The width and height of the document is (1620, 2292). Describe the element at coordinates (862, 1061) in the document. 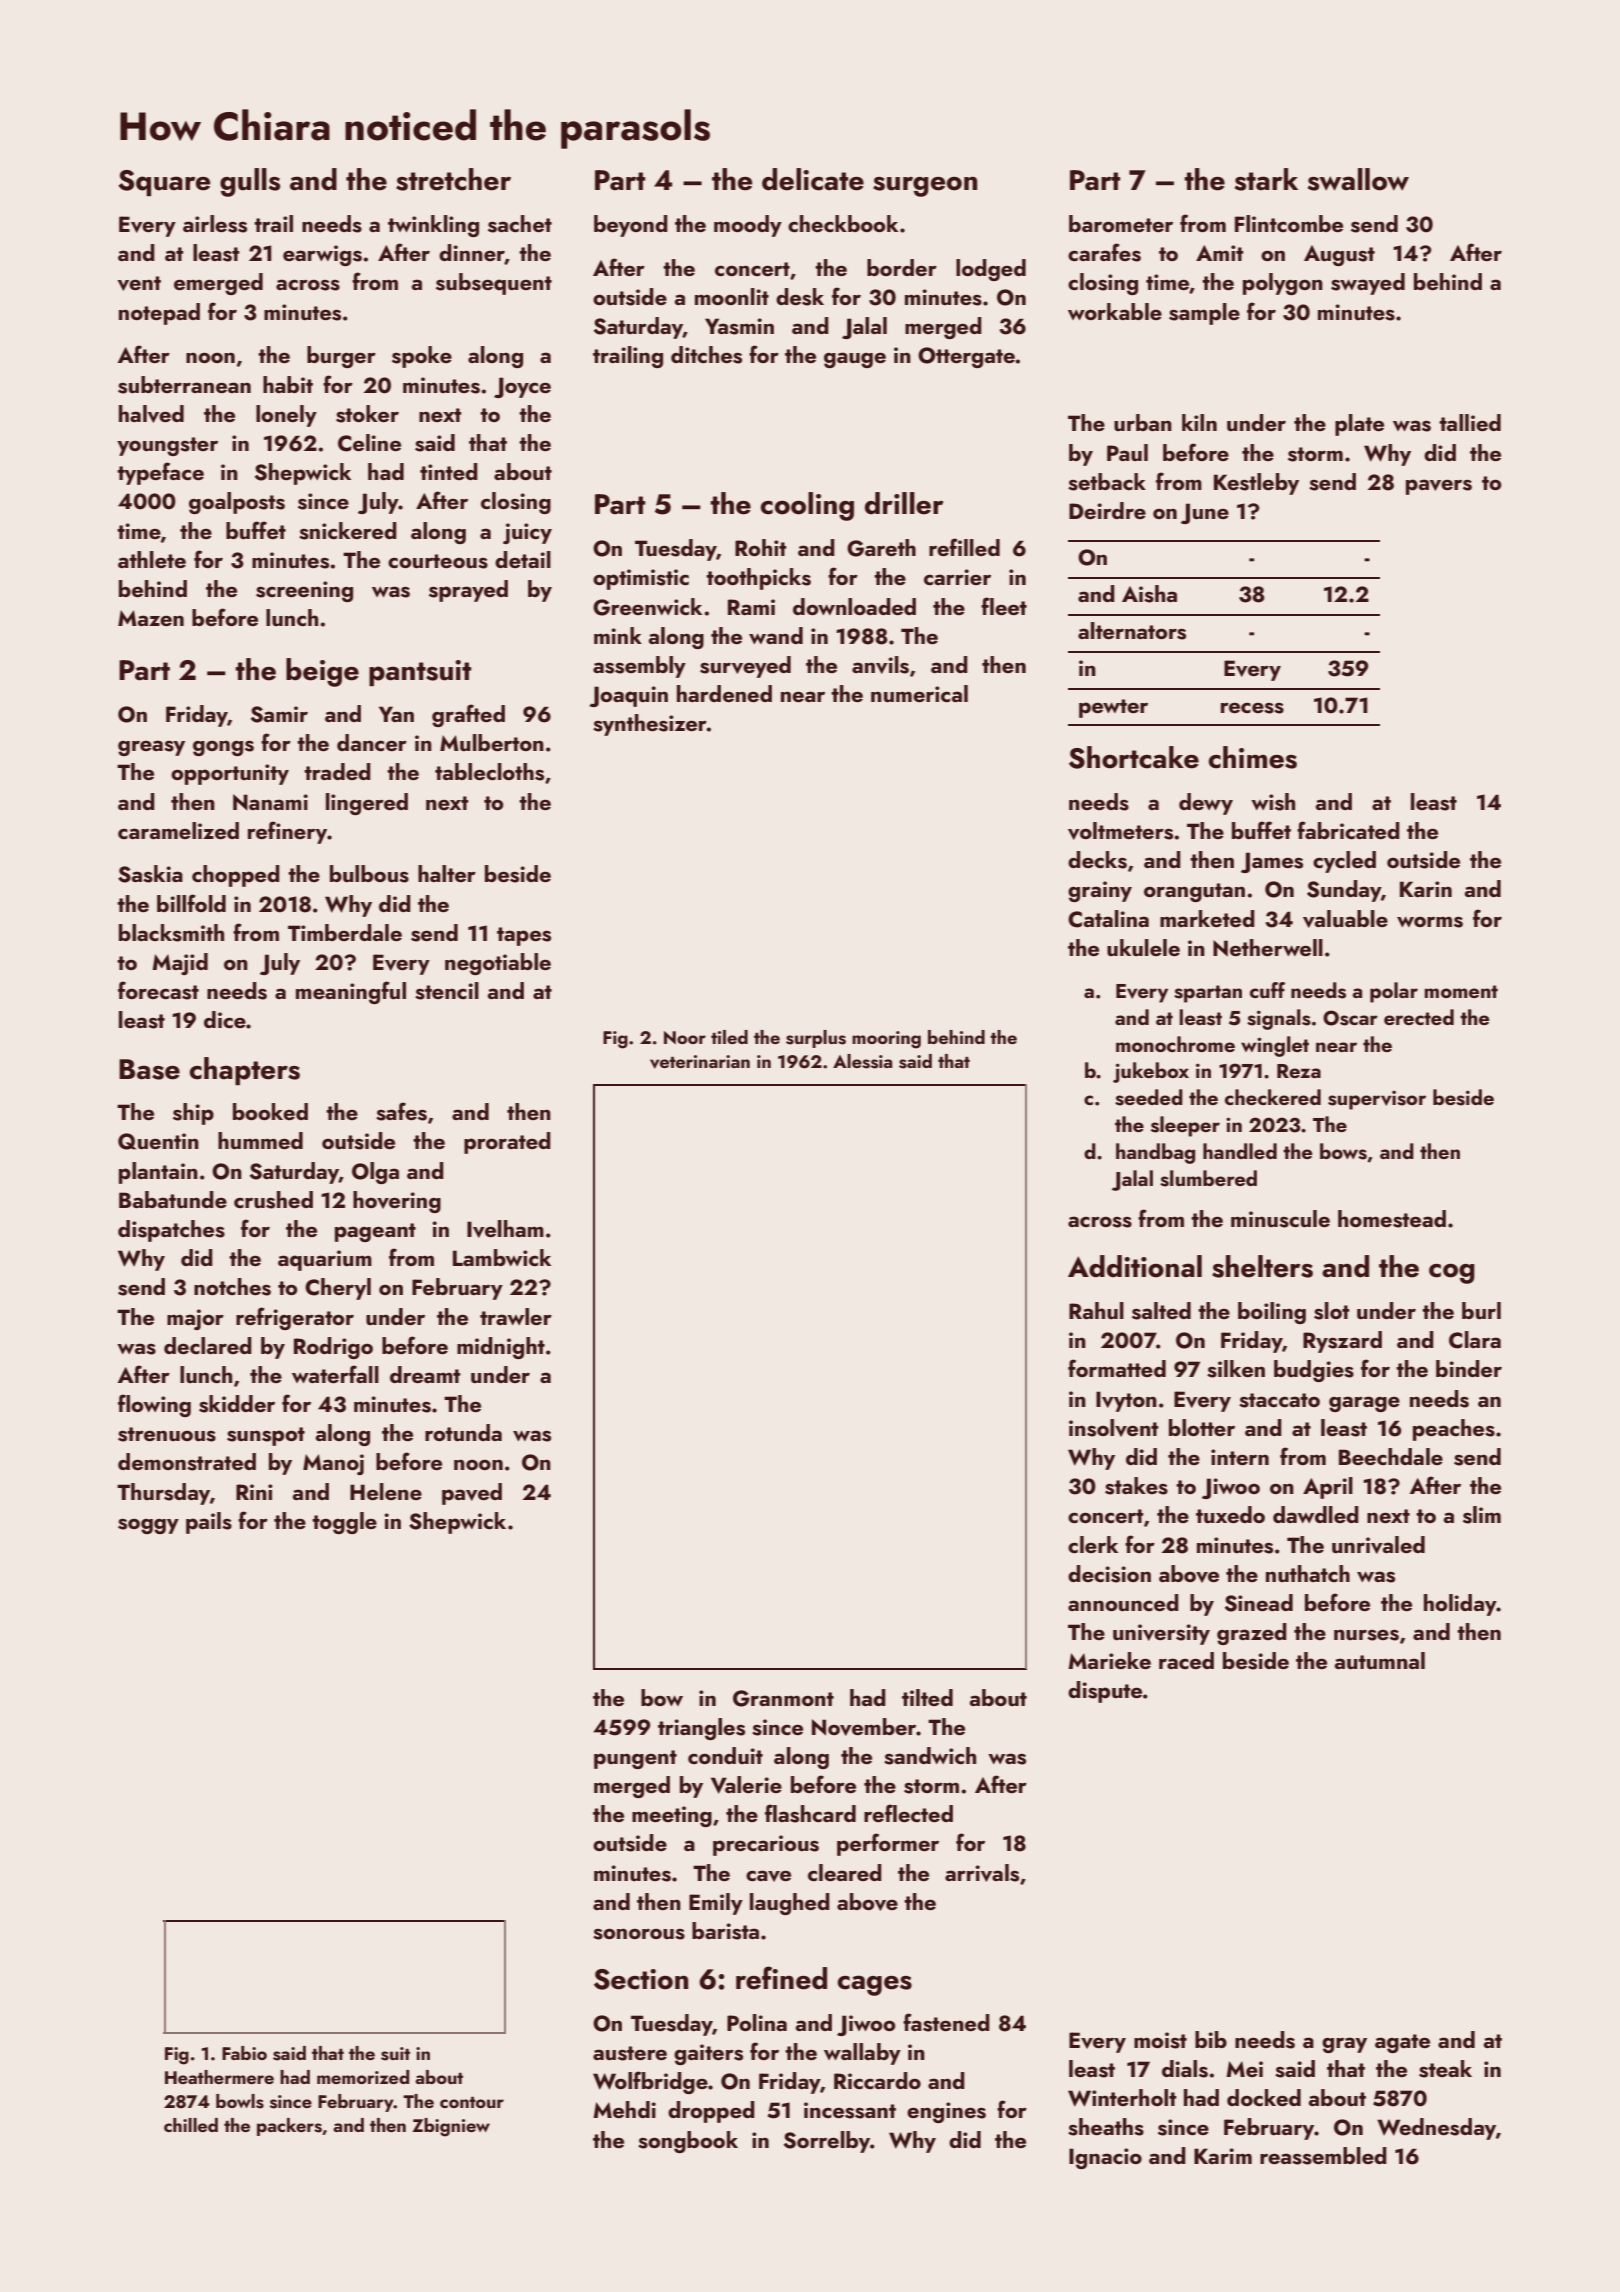

I see `Alessia` at that location.
